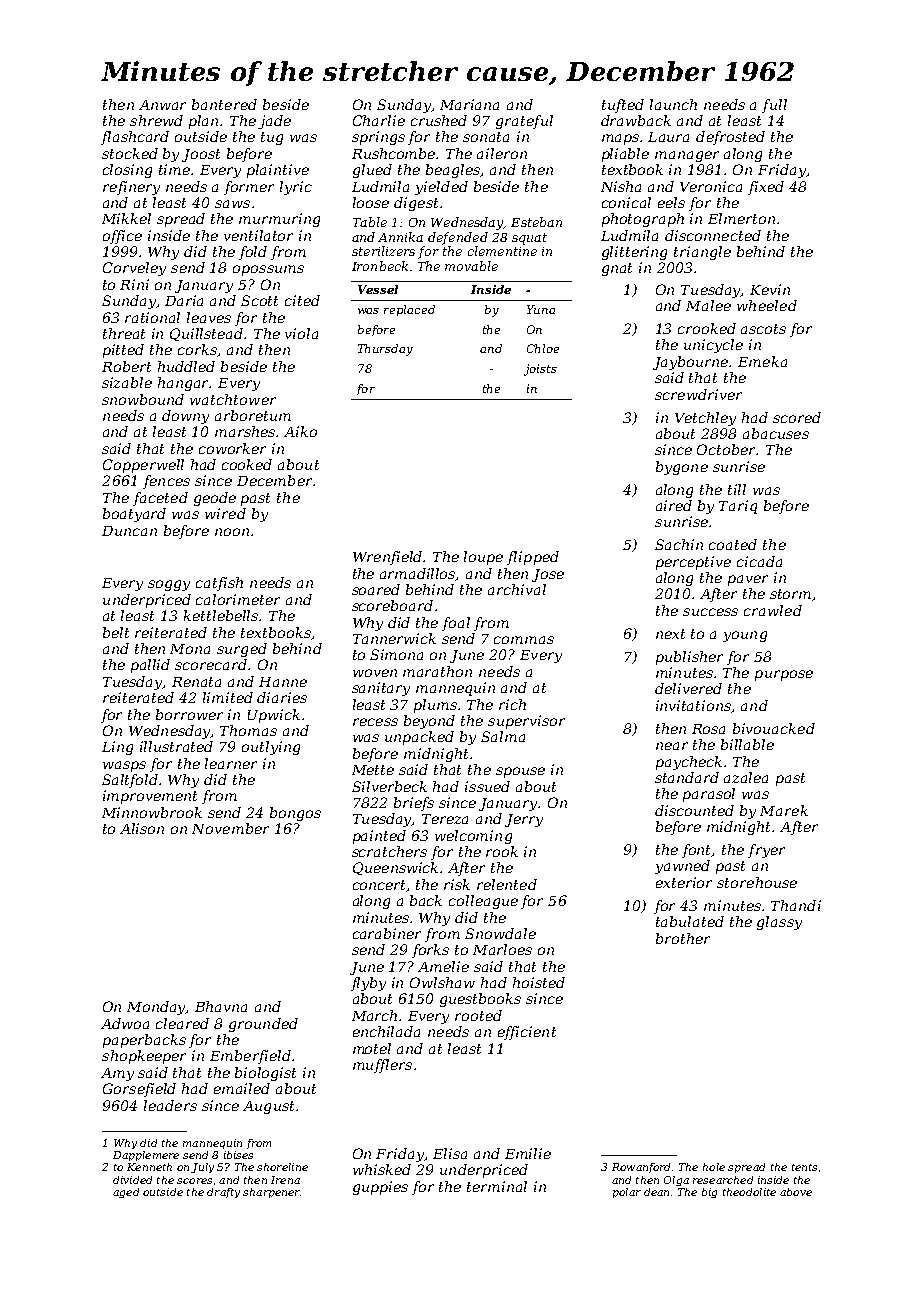 The width and height of the document is (924, 1308). Describe the element at coordinates (784, 675) in the document. I see `purpose` at that location.
